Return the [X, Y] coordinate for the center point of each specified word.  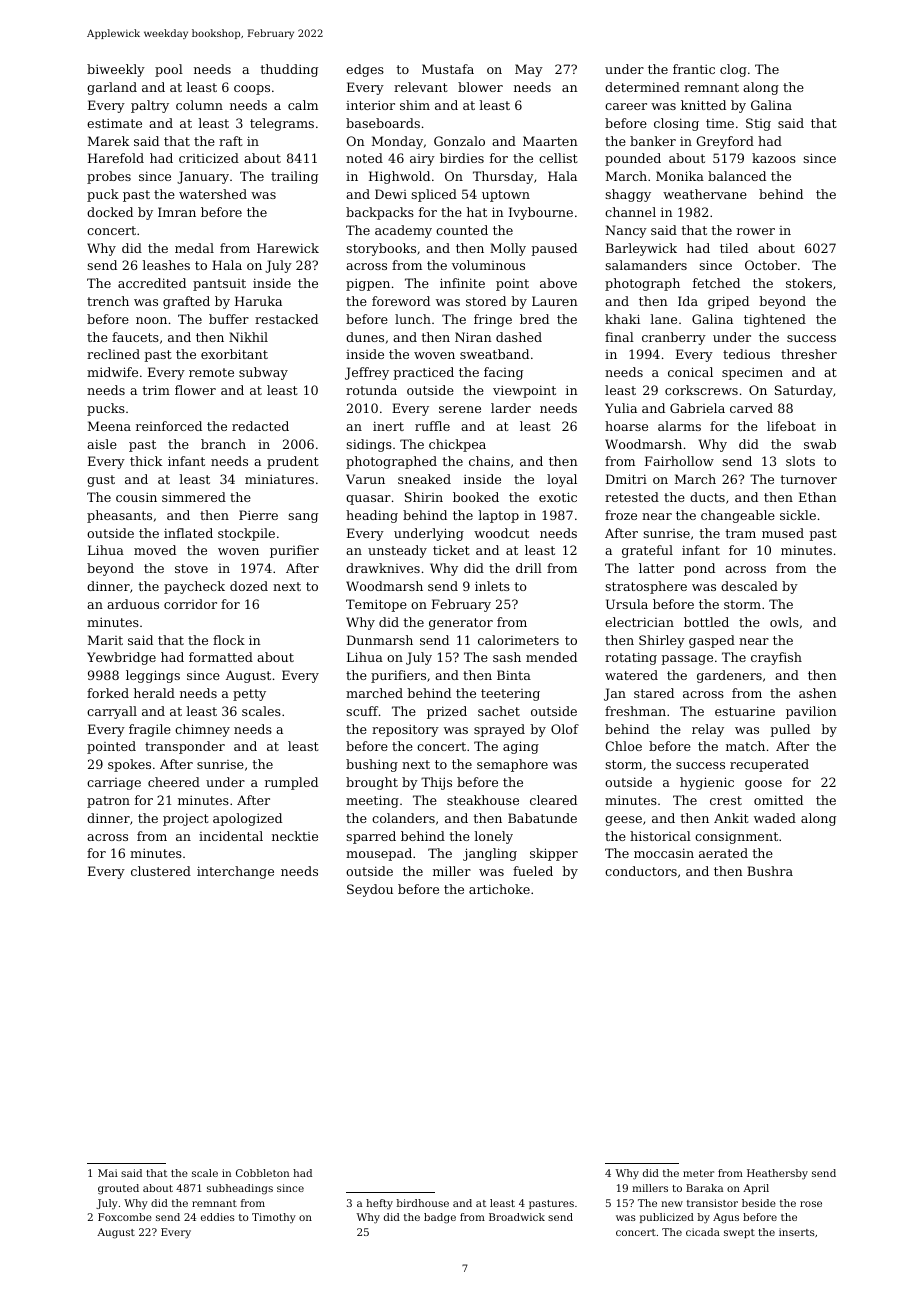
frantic [694, 69]
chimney [202, 730]
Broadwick [517, 1217]
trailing [294, 177]
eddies [218, 1217]
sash [507, 657]
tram [741, 533]
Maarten [550, 141]
